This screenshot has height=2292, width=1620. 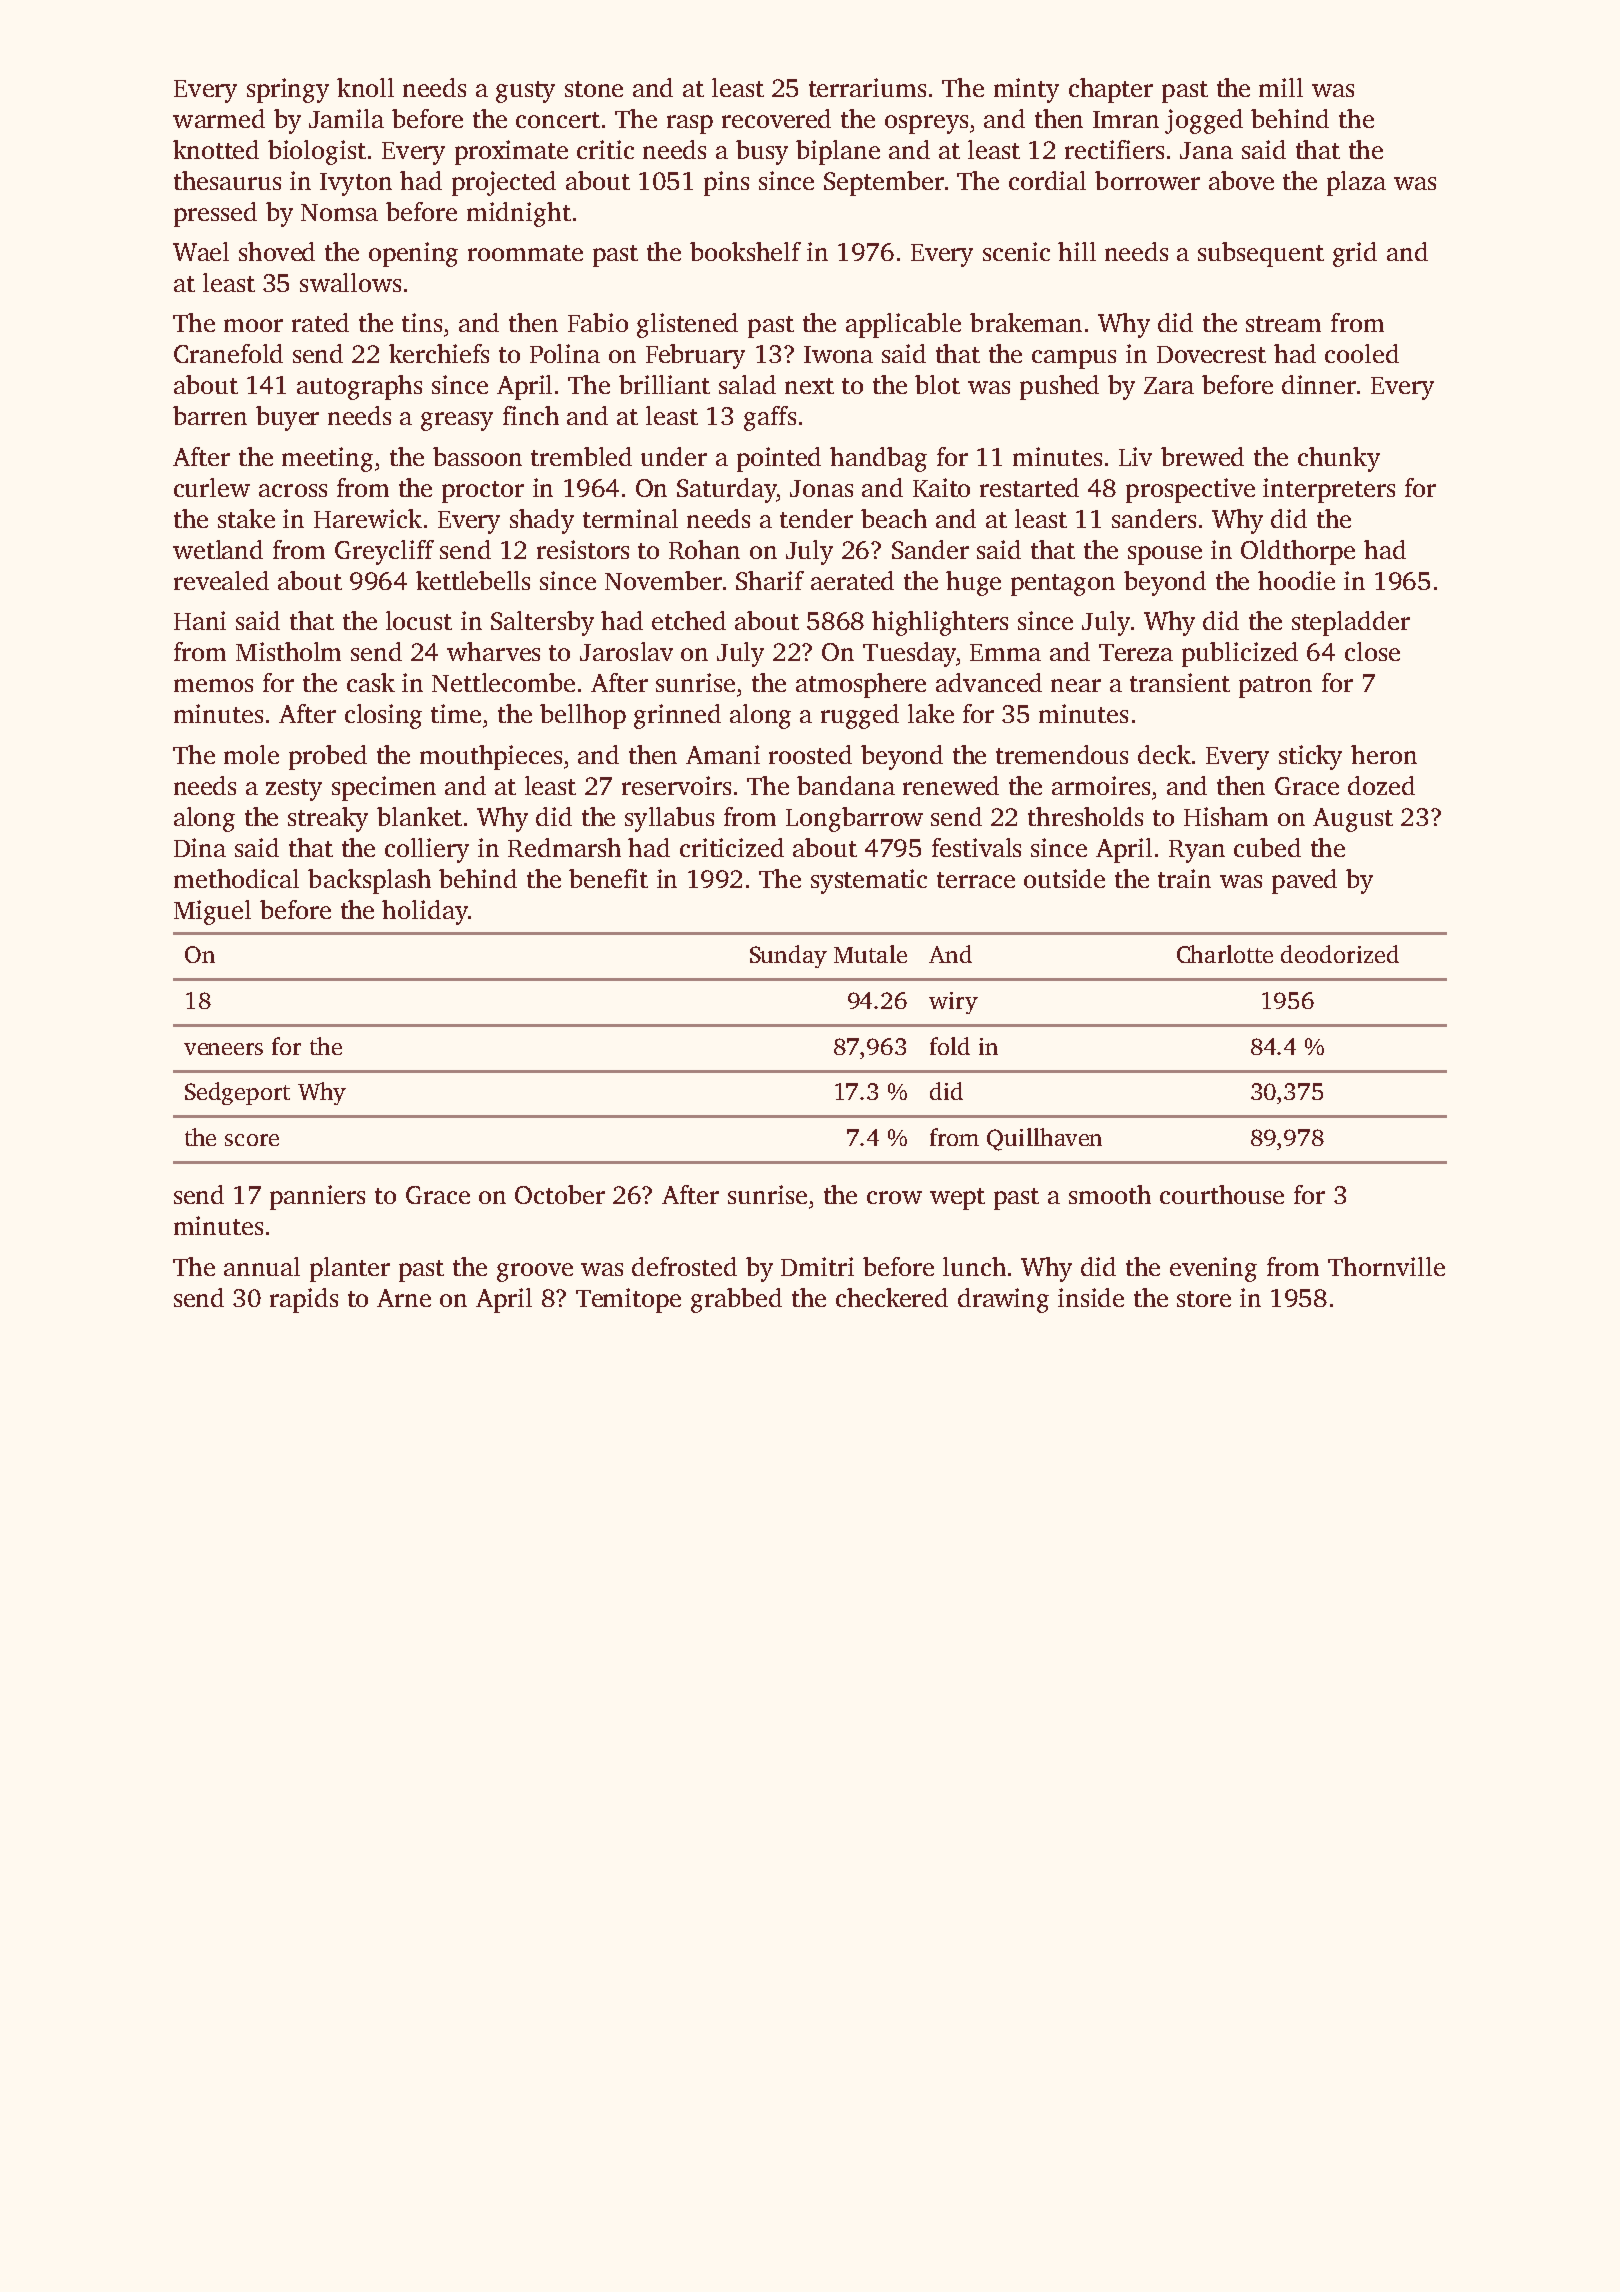 I want to click on Arne, so click(x=404, y=1298).
